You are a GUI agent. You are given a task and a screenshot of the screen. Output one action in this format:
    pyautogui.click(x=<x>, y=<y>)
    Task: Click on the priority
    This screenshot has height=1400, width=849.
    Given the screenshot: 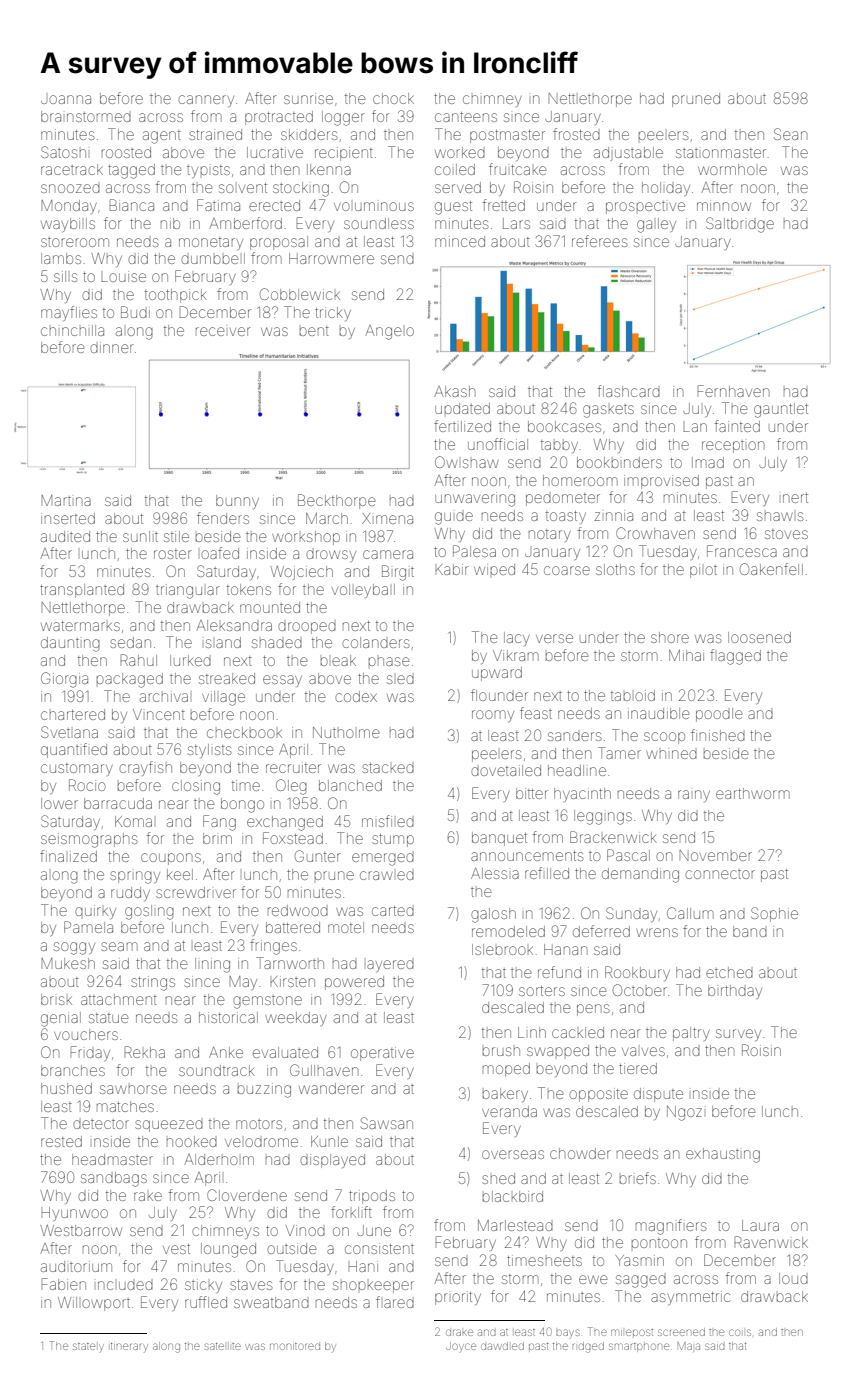 What is the action you would take?
    pyautogui.click(x=458, y=1298)
